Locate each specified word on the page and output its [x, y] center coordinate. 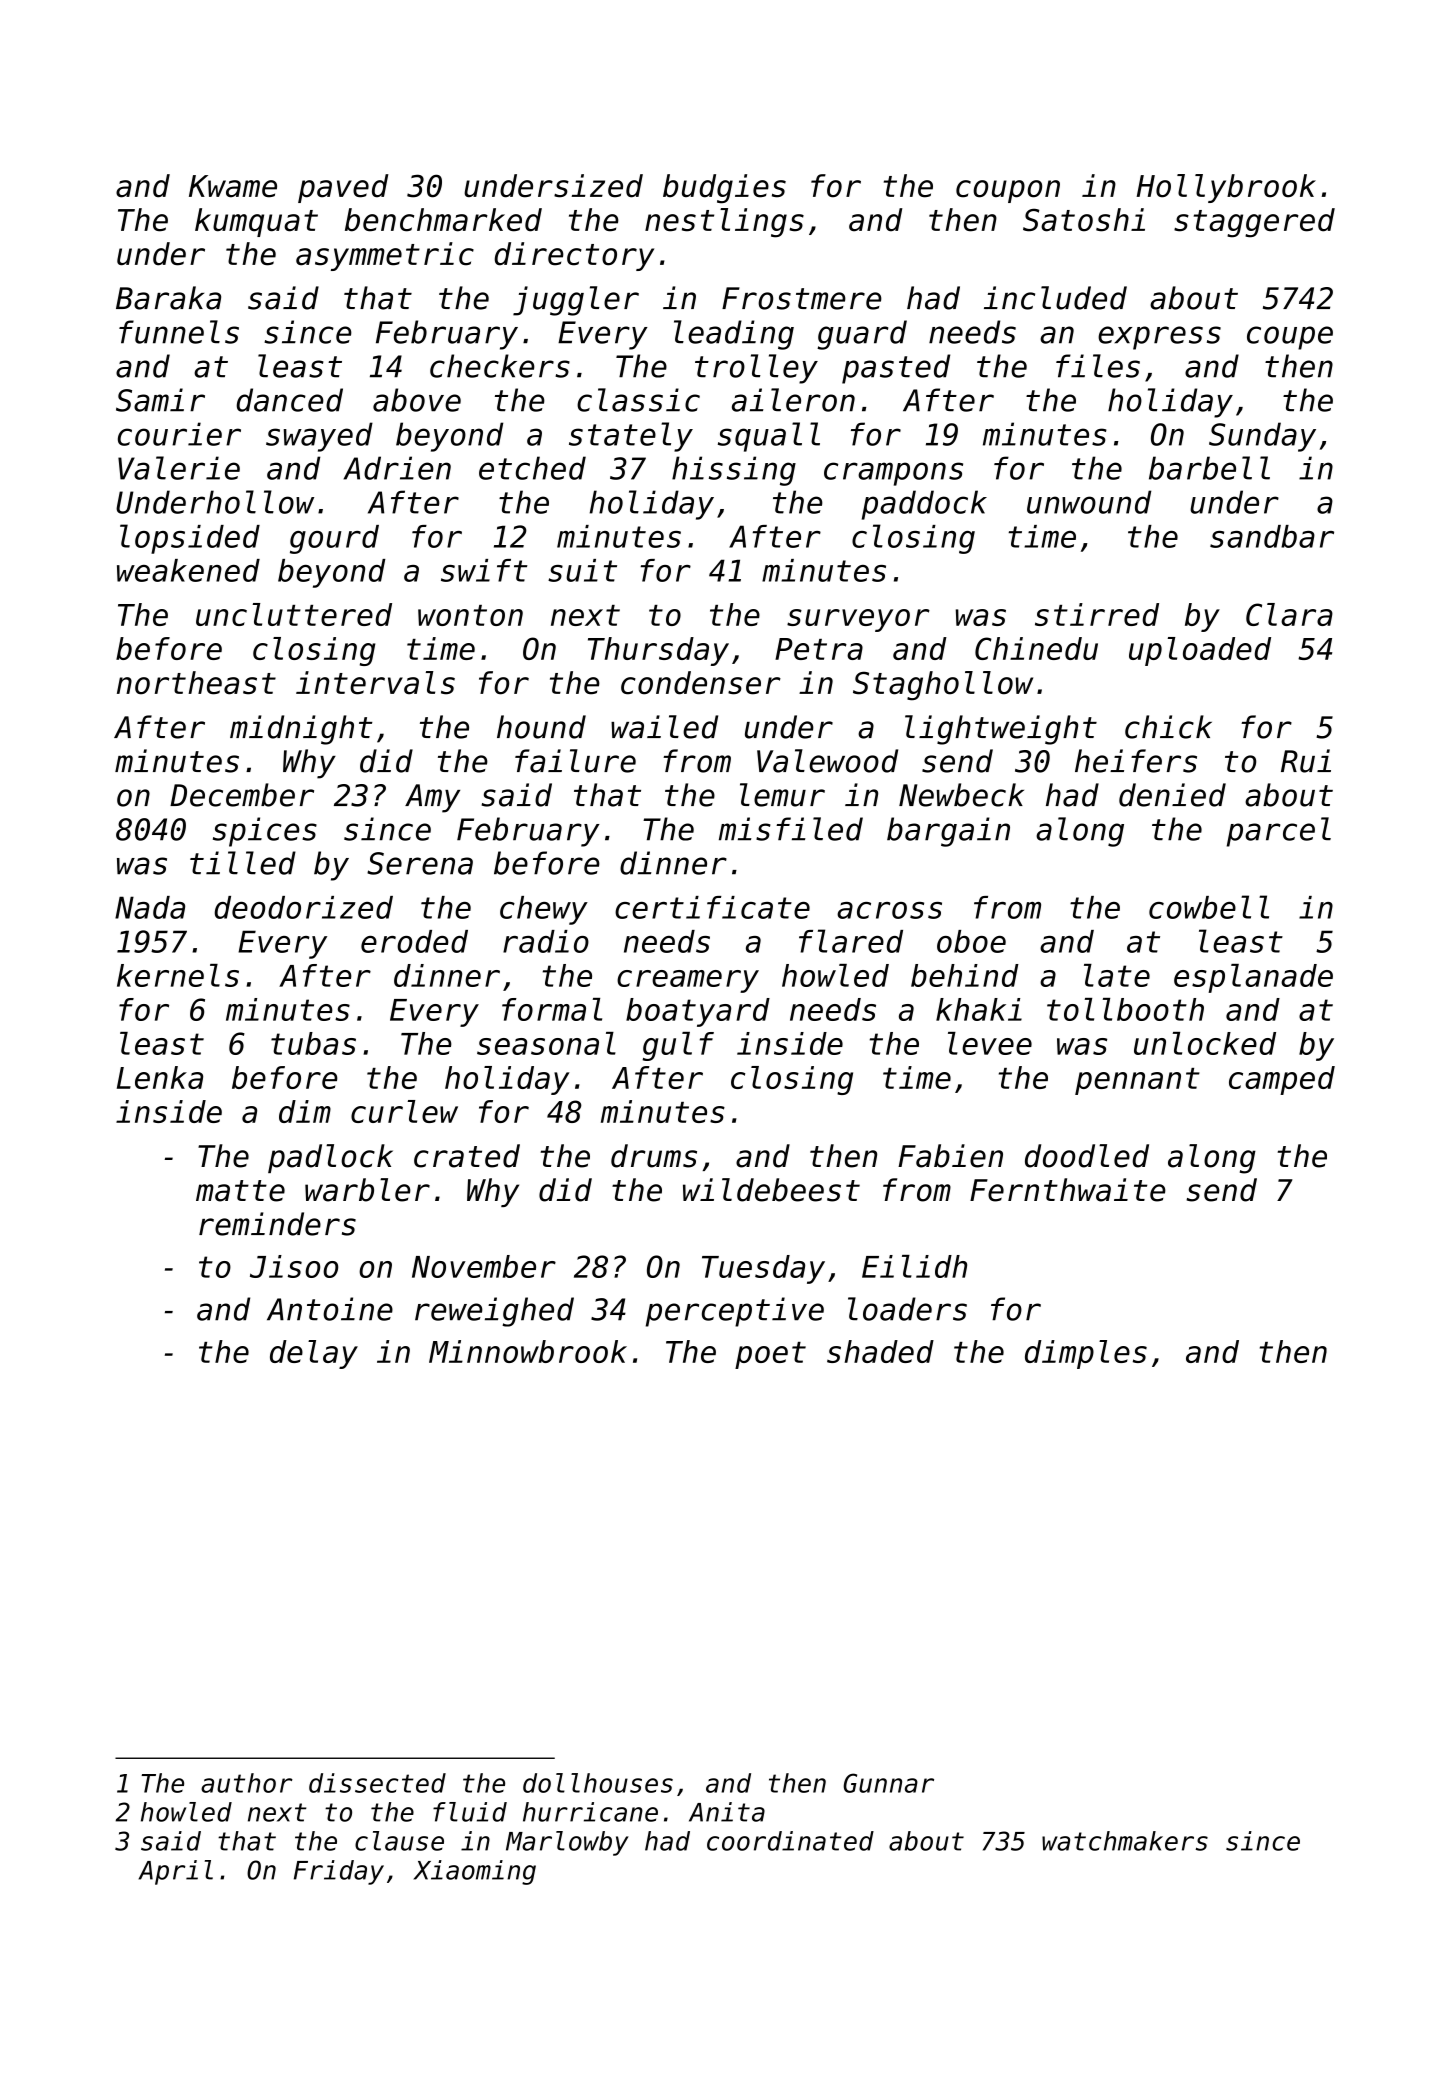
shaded [880, 1351]
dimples [1086, 1354]
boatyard [698, 1012]
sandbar [1272, 536]
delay [314, 1354]
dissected [377, 1783]
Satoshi [1084, 220]
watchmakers [1125, 1841]
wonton [470, 615]
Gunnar [888, 1783]
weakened [188, 570]
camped [1282, 1080]
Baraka [168, 298]
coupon [1008, 191]
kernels [178, 975]
